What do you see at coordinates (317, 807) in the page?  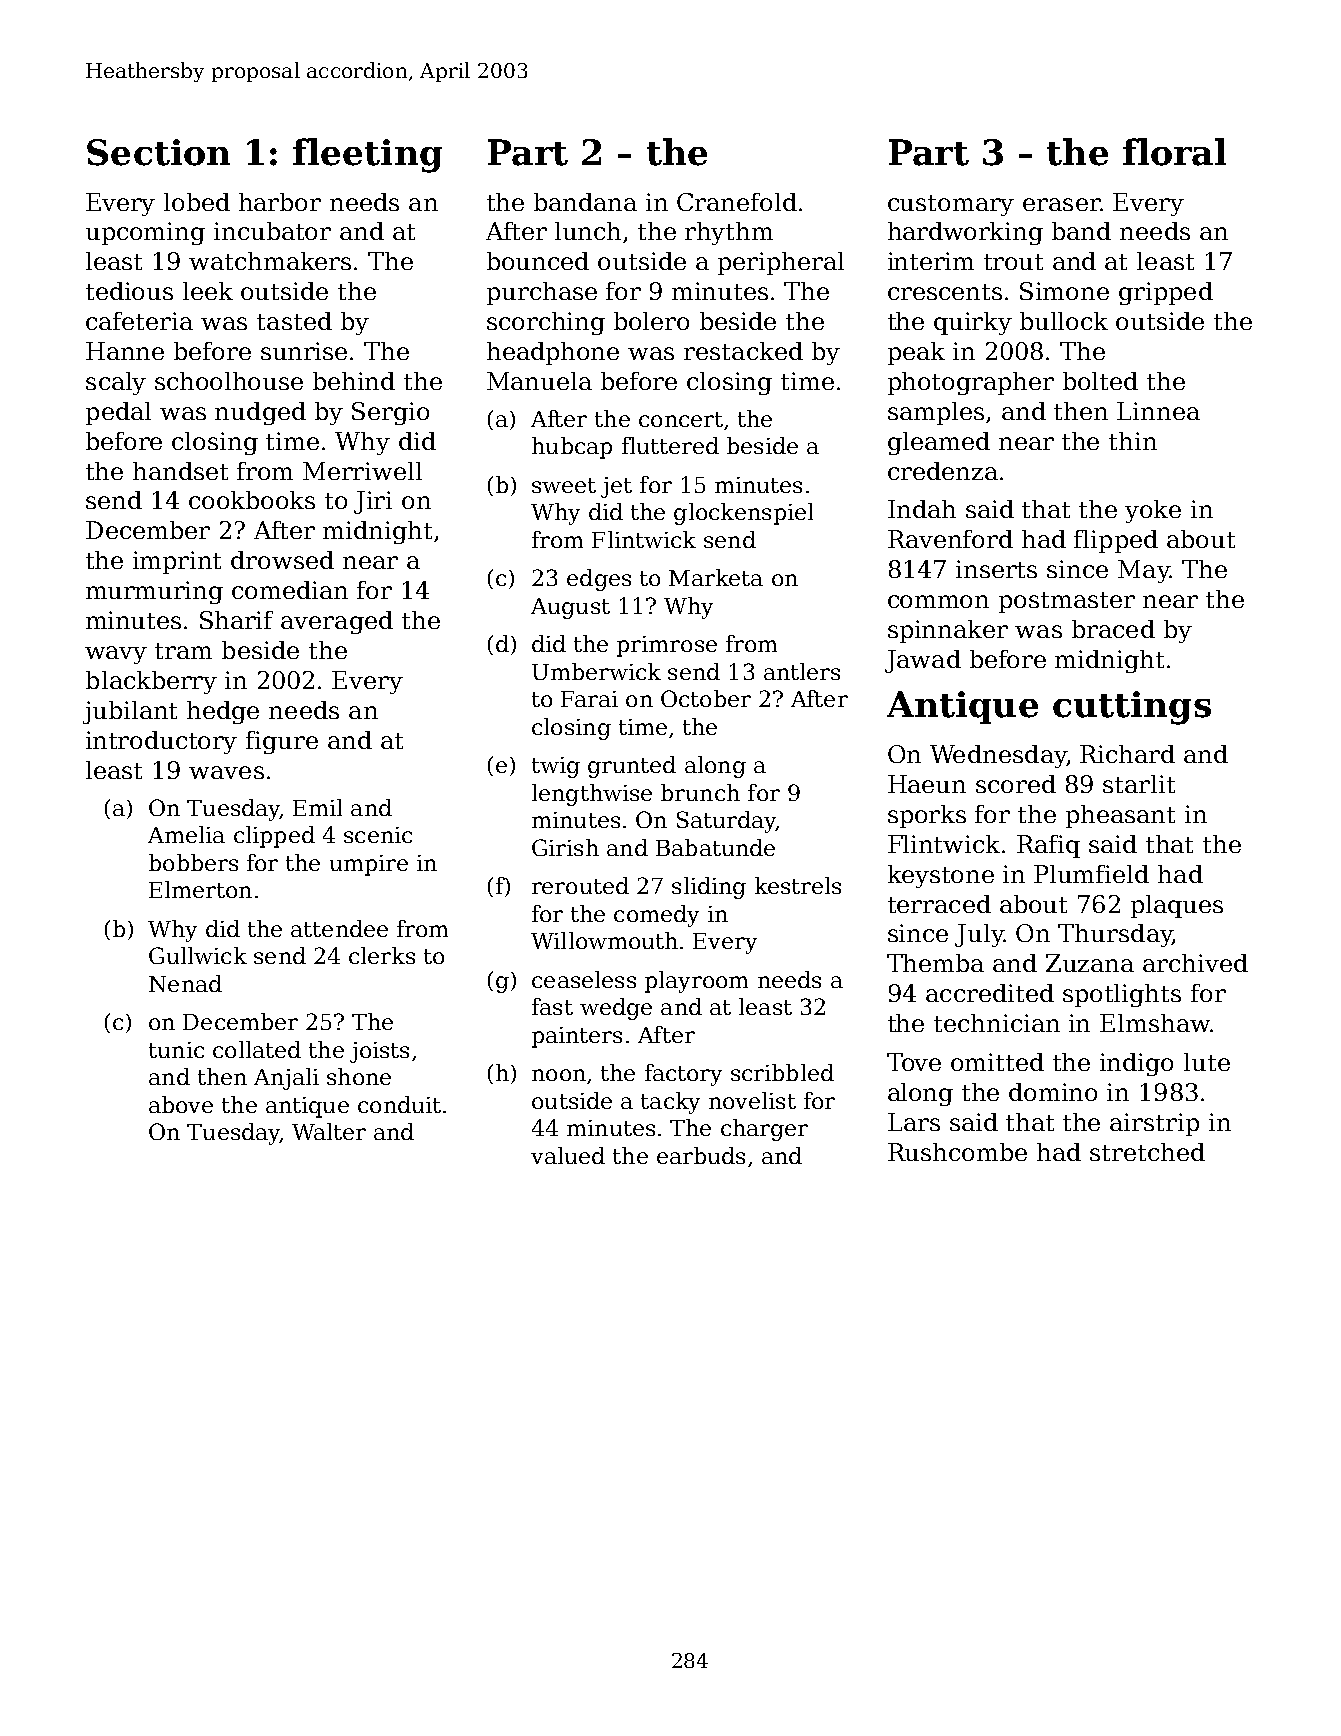 I see `Emil` at bounding box center [317, 807].
